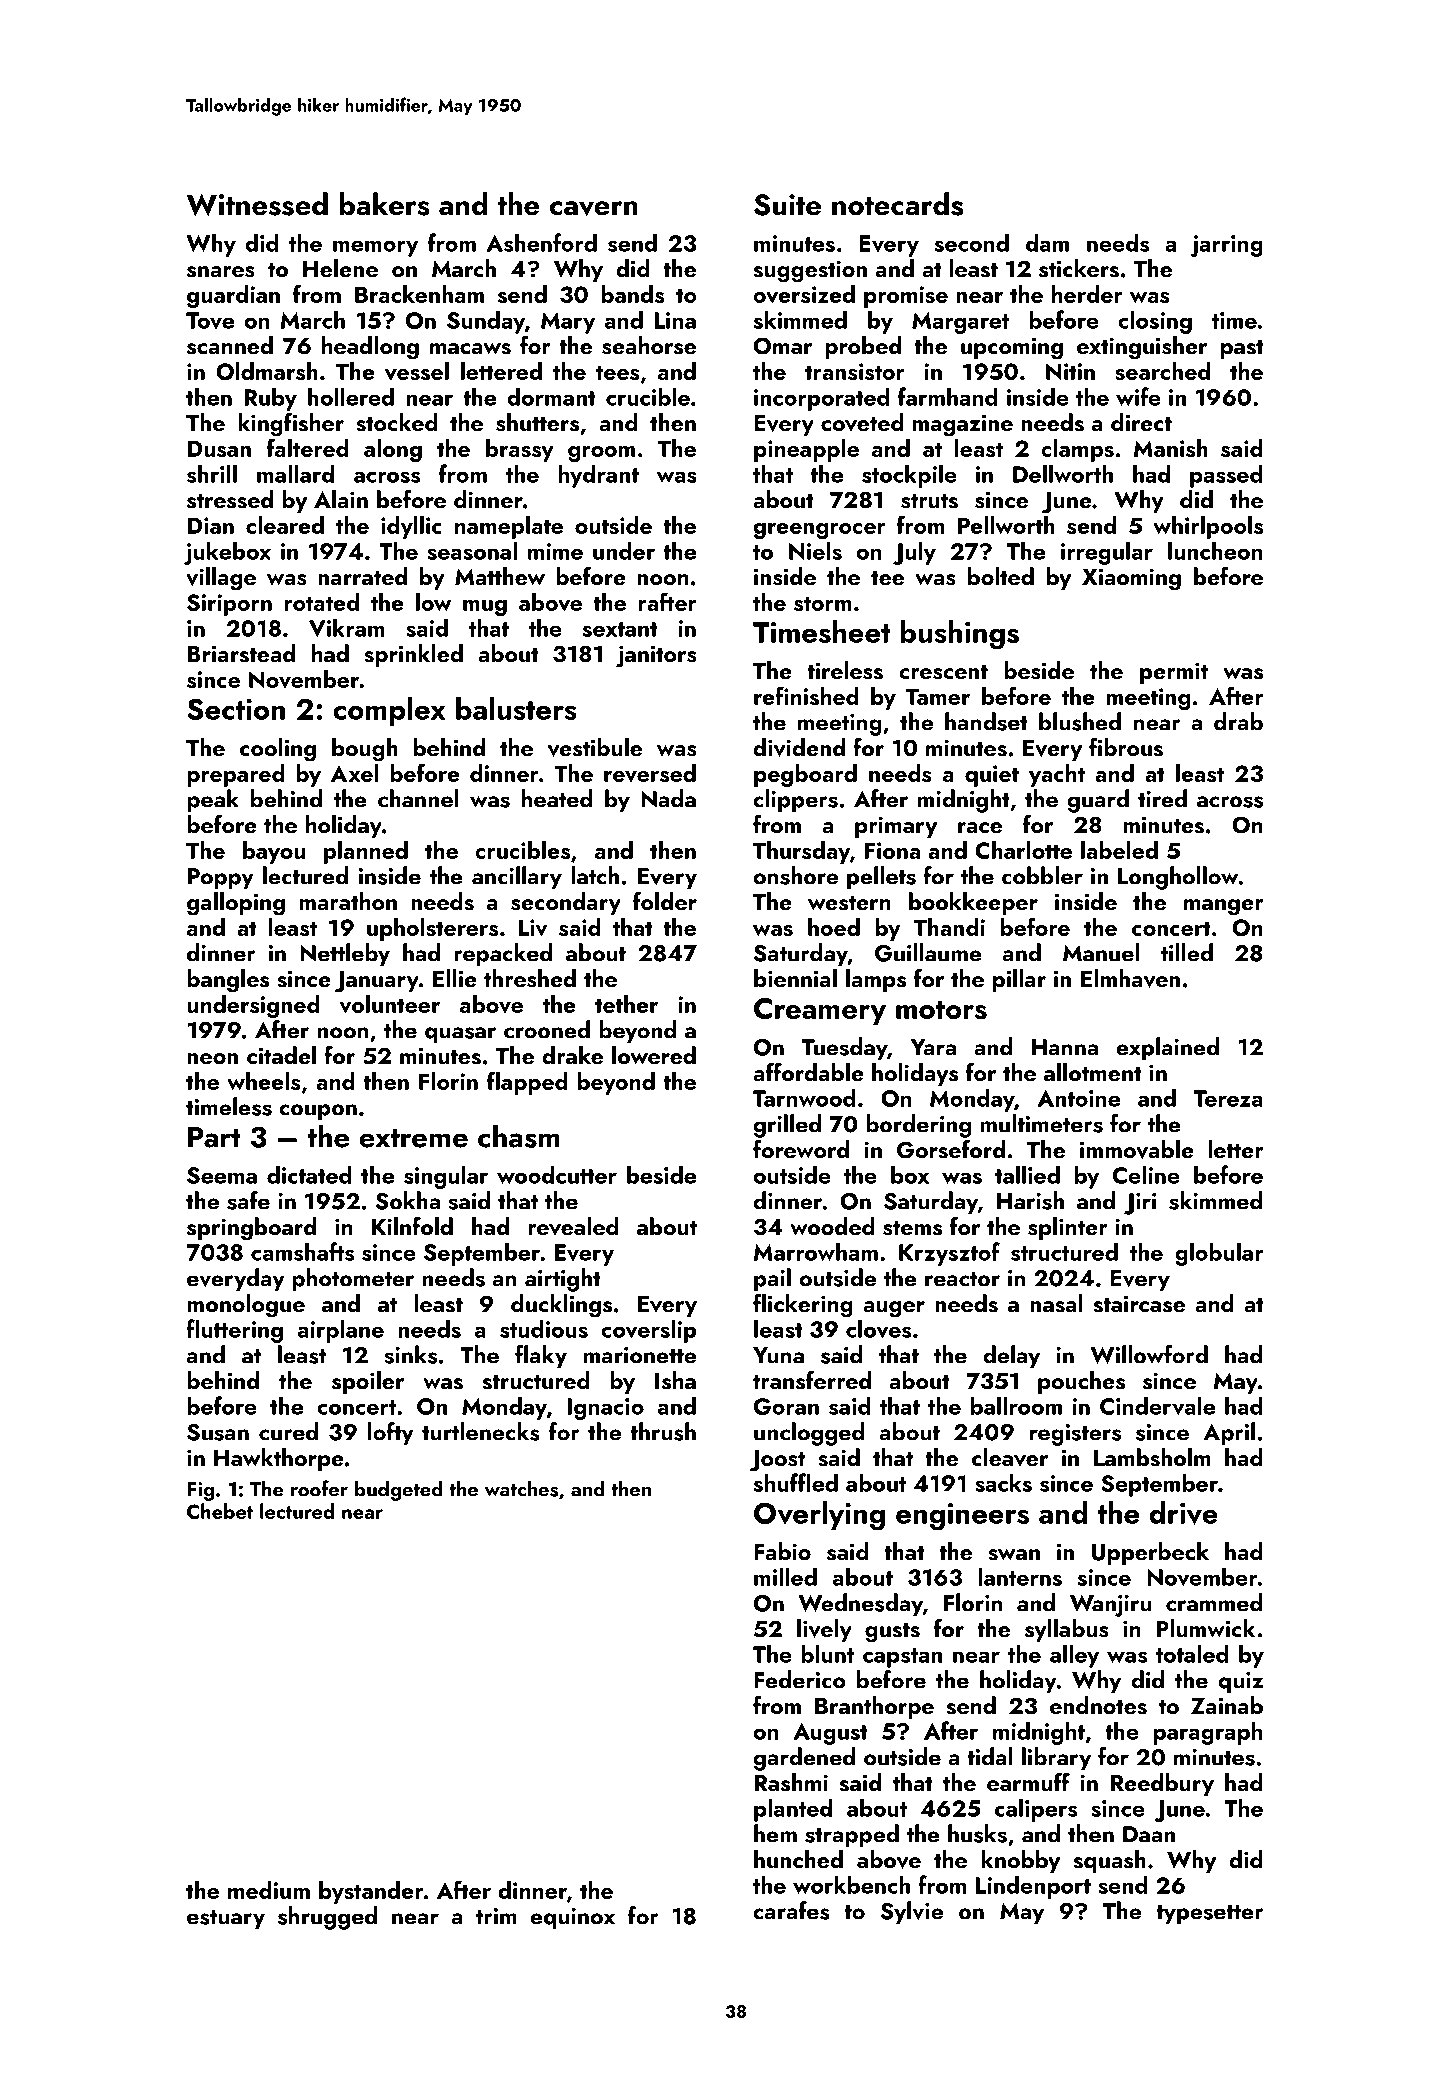 This page has height=2100, width=1450. I want to click on Helene, so click(340, 268).
